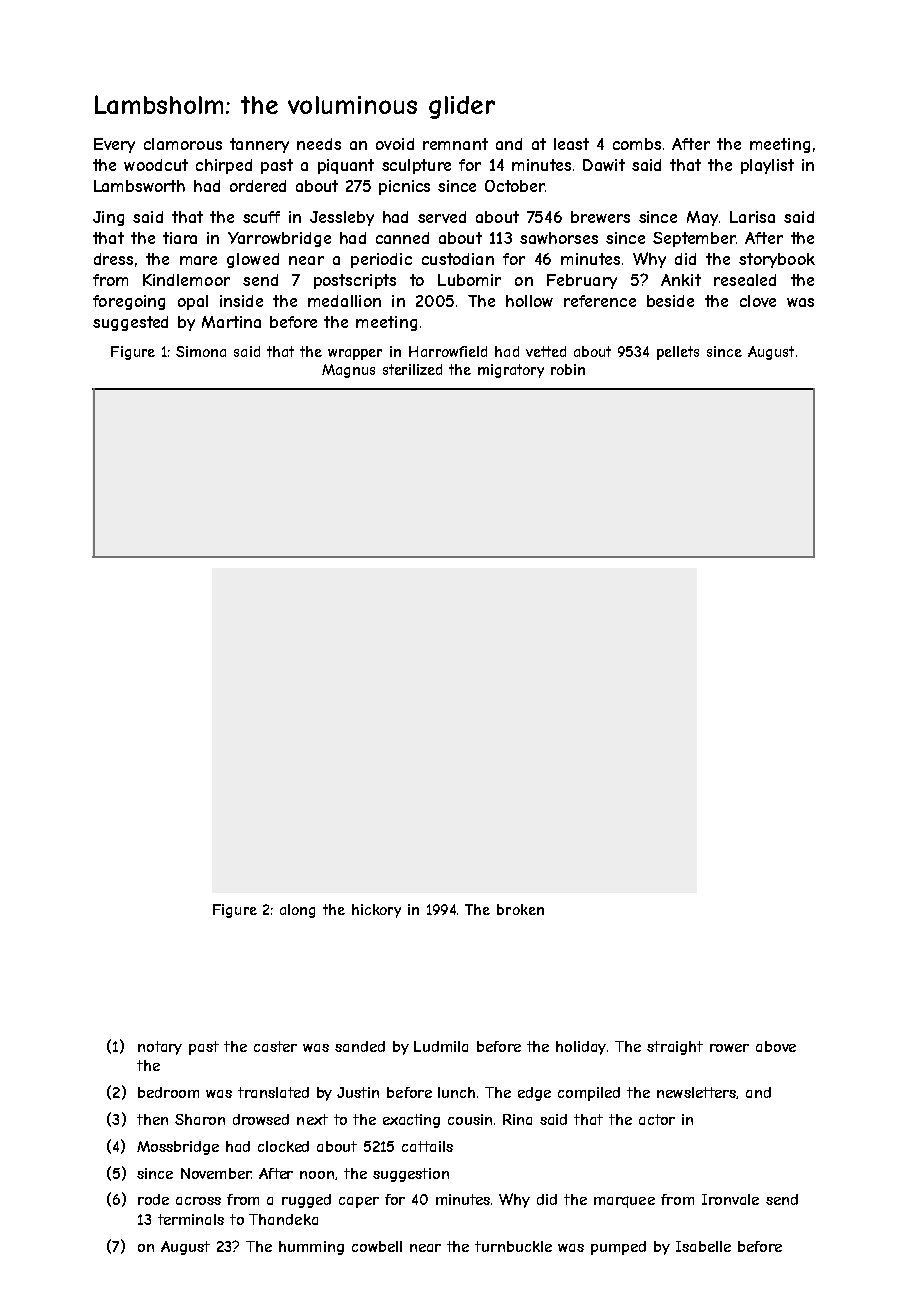 The width and height of the document is (908, 1316). Describe the element at coordinates (114, 145) in the document. I see `Every` at that location.
